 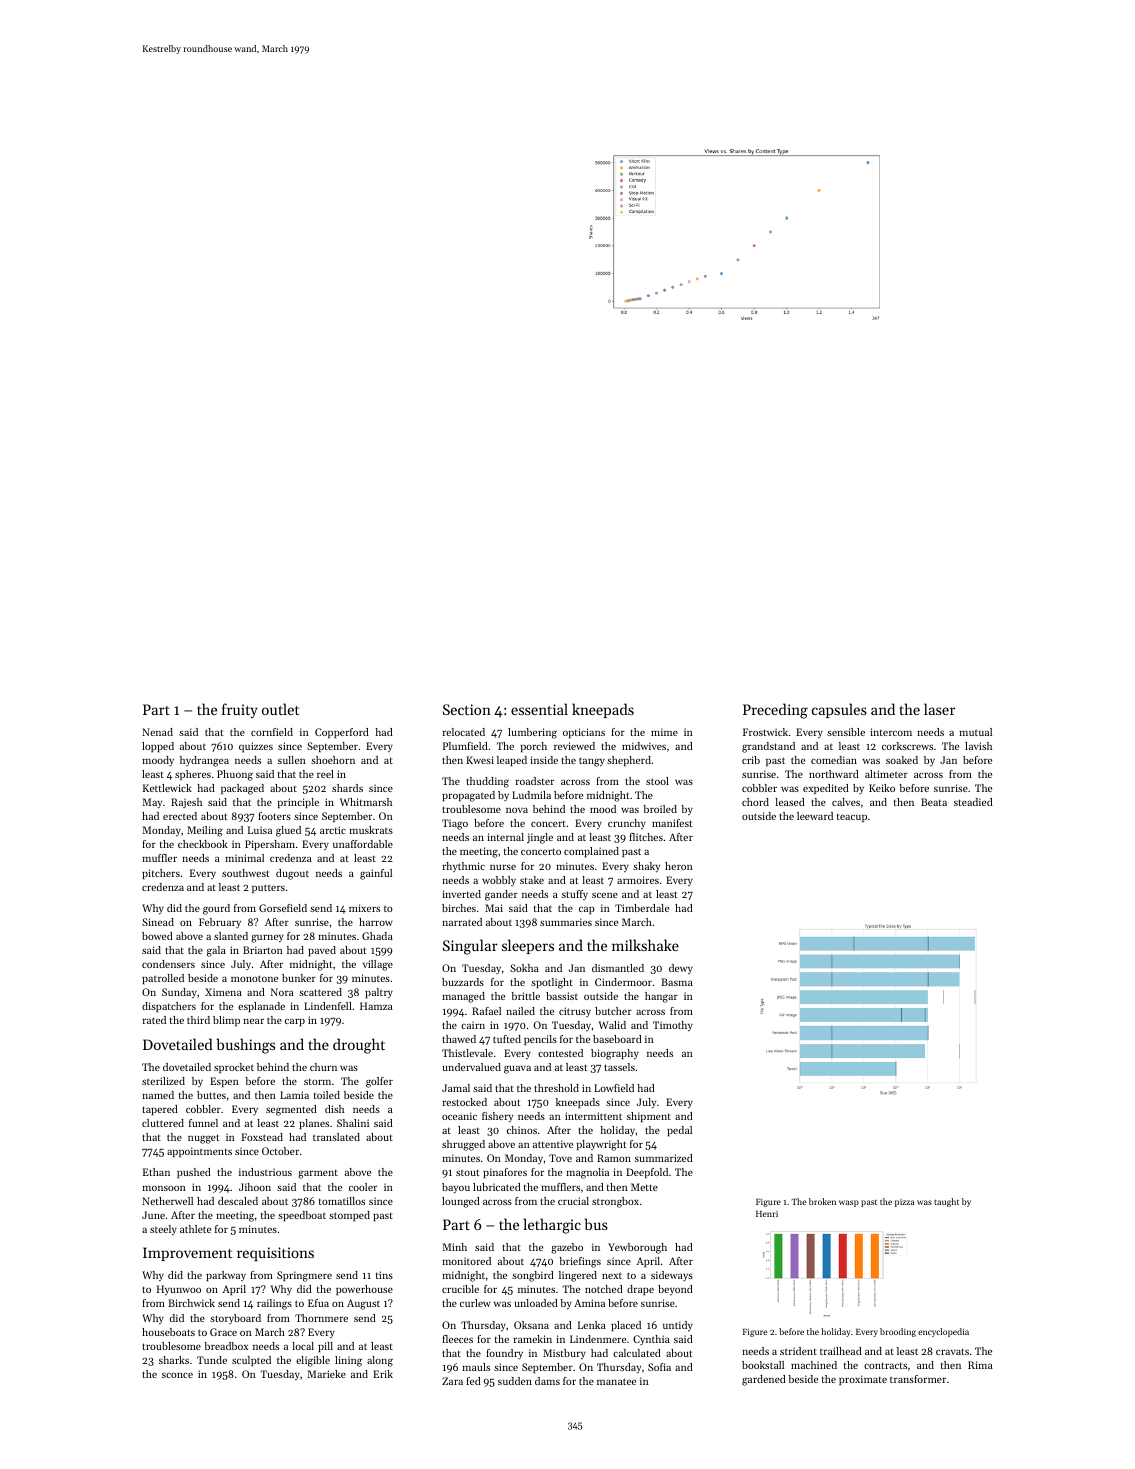 What do you see at coordinates (651, 1340) in the page?
I see `Cynthia` at bounding box center [651, 1340].
